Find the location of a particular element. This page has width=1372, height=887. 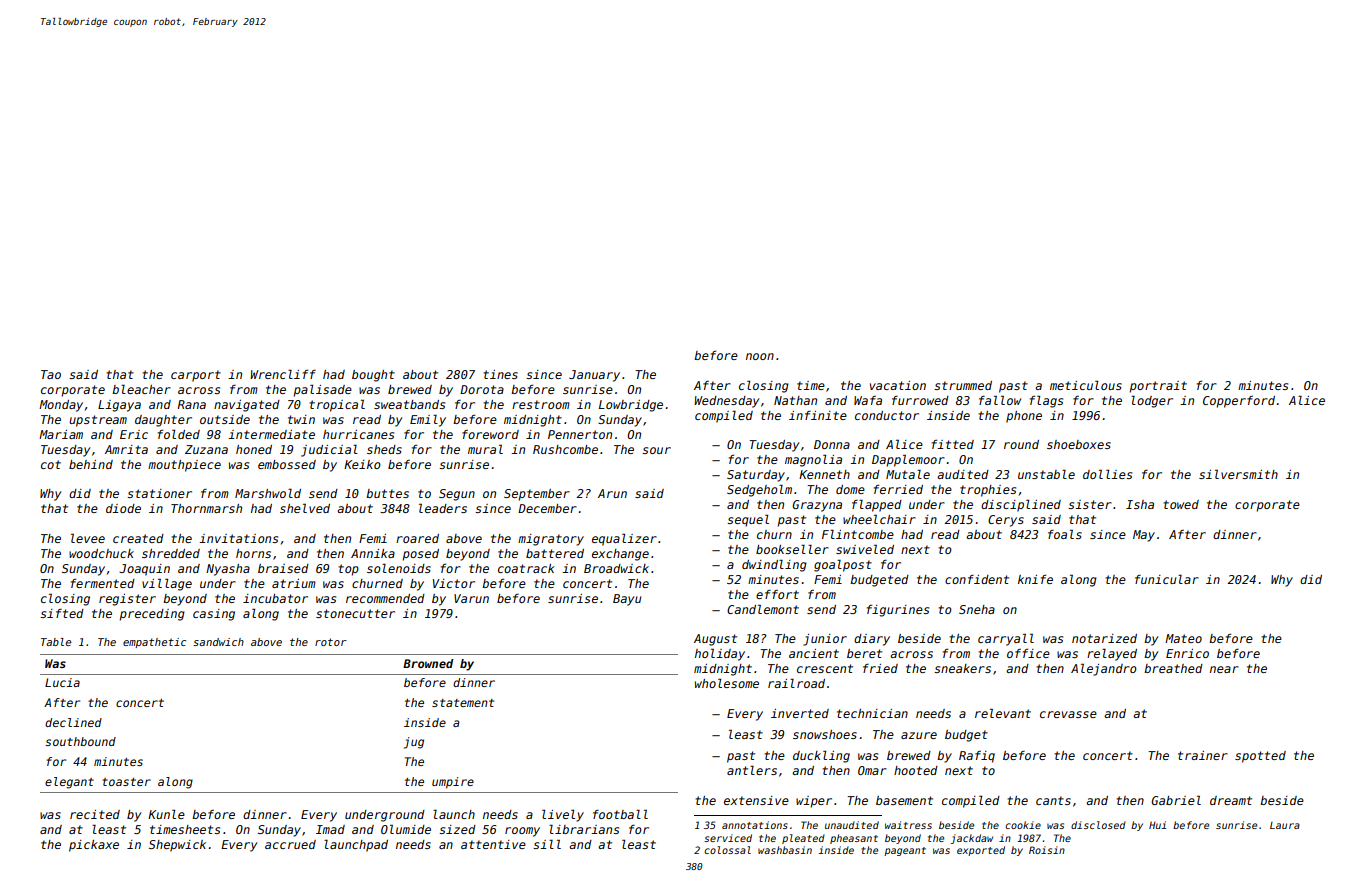

recited is located at coordinates (95, 814).
